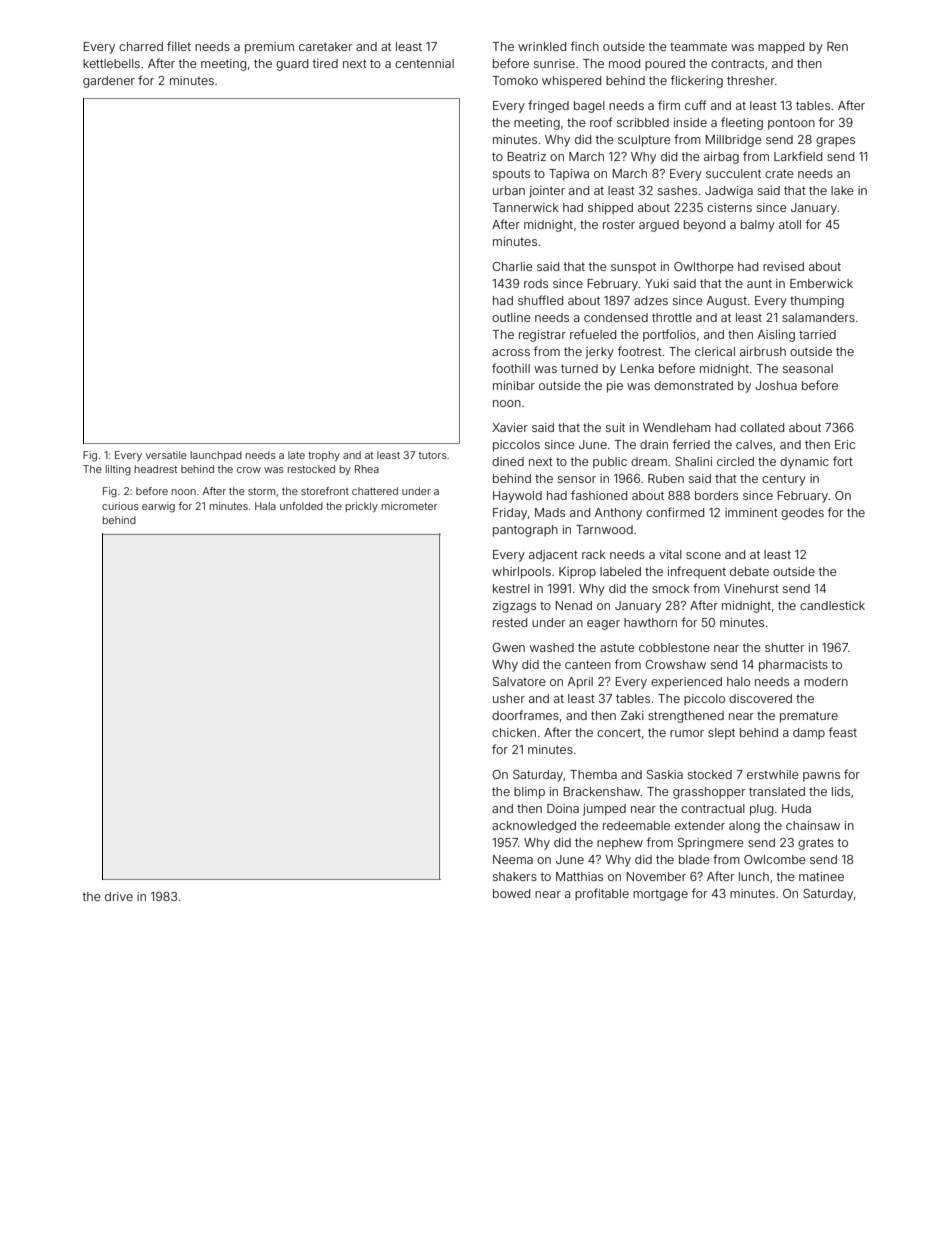 Image resolution: width=952 pixels, height=1233 pixels. What do you see at coordinates (514, 607) in the screenshot?
I see `zigzags` at bounding box center [514, 607].
